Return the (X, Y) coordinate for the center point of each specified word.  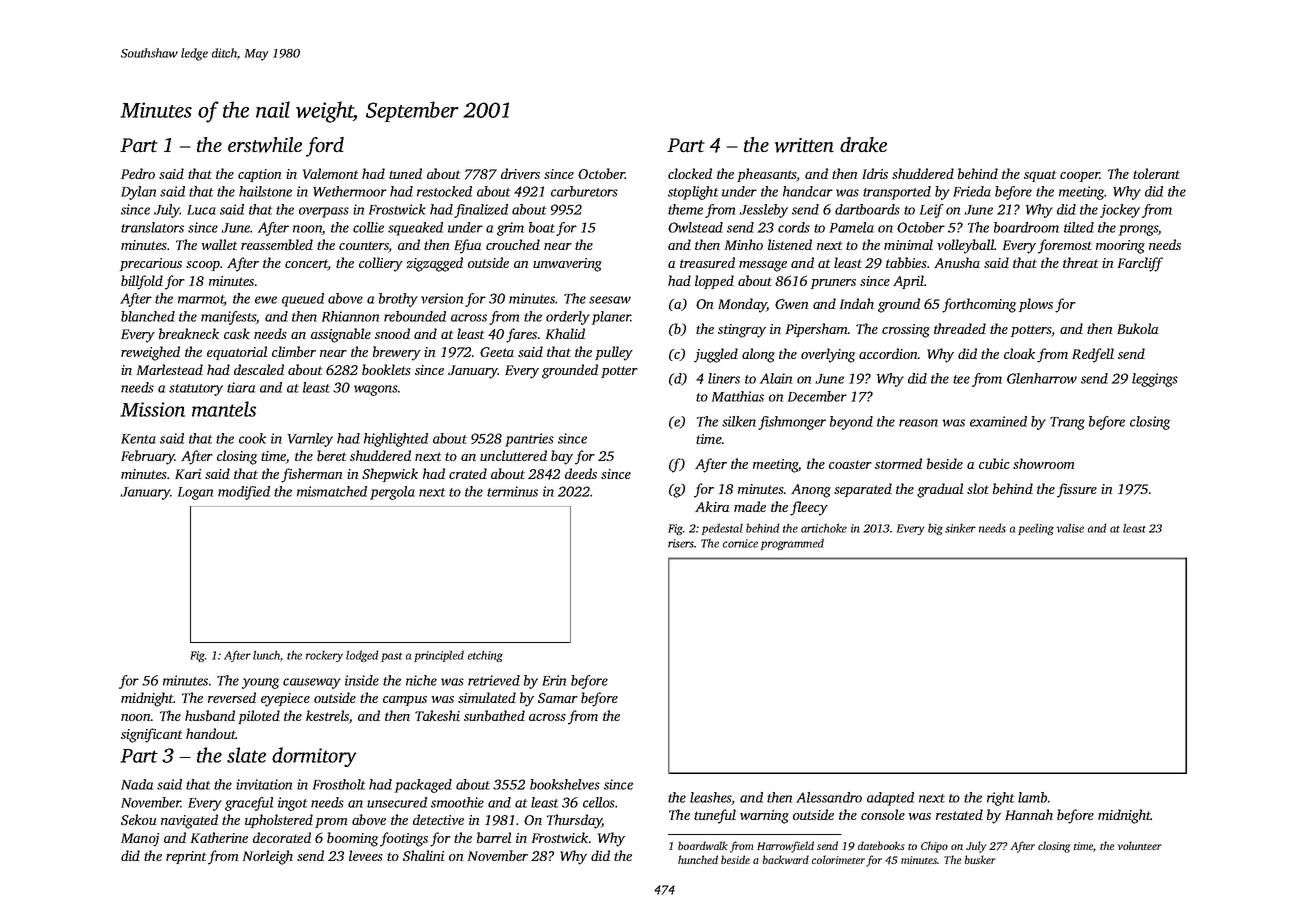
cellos (599, 802)
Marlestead (170, 369)
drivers (520, 173)
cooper (1080, 177)
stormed (898, 463)
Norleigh (268, 857)
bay (562, 457)
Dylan (138, 193)
